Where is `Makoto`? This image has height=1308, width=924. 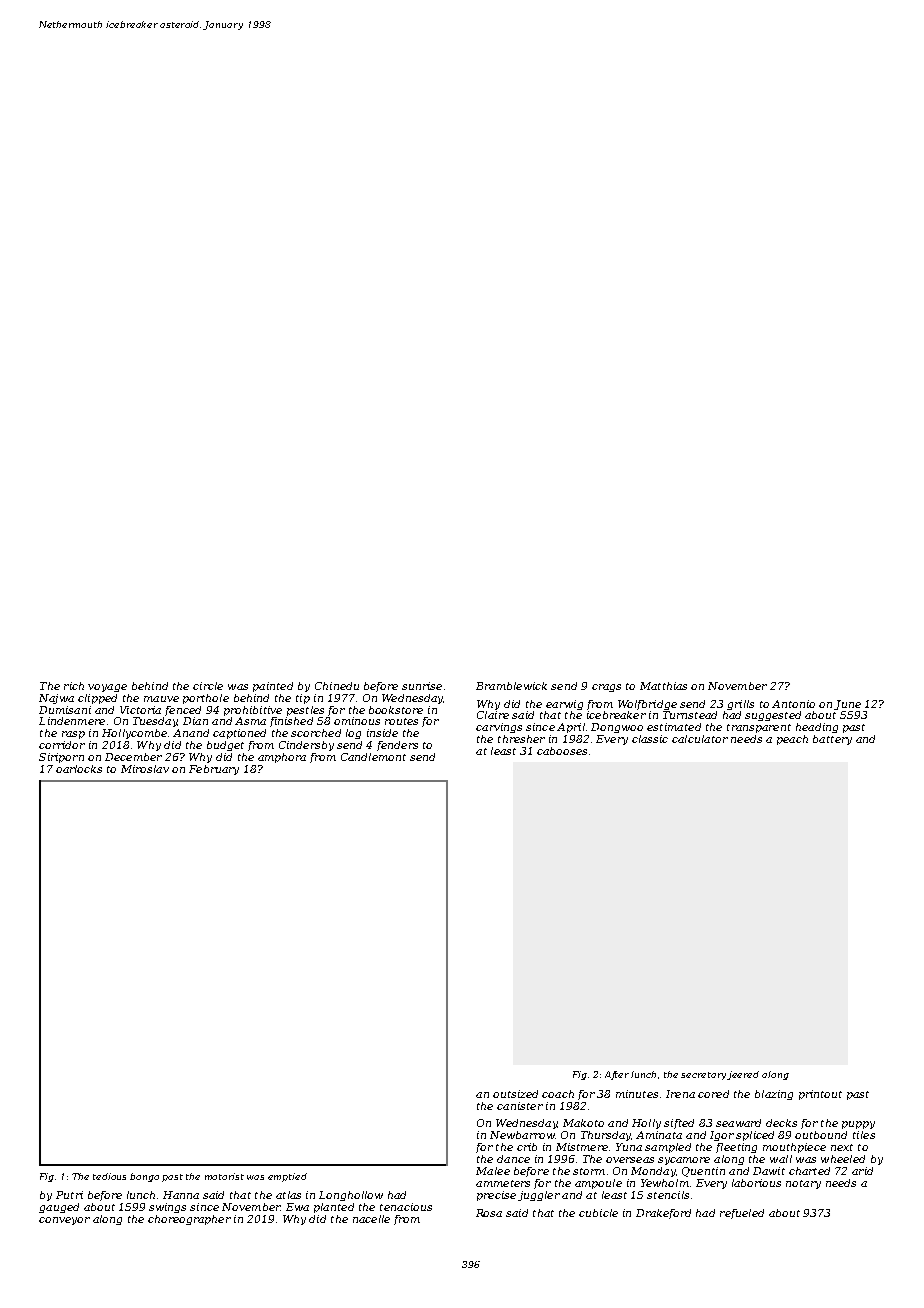 Makoto is located at coordinates (583, 1123).
